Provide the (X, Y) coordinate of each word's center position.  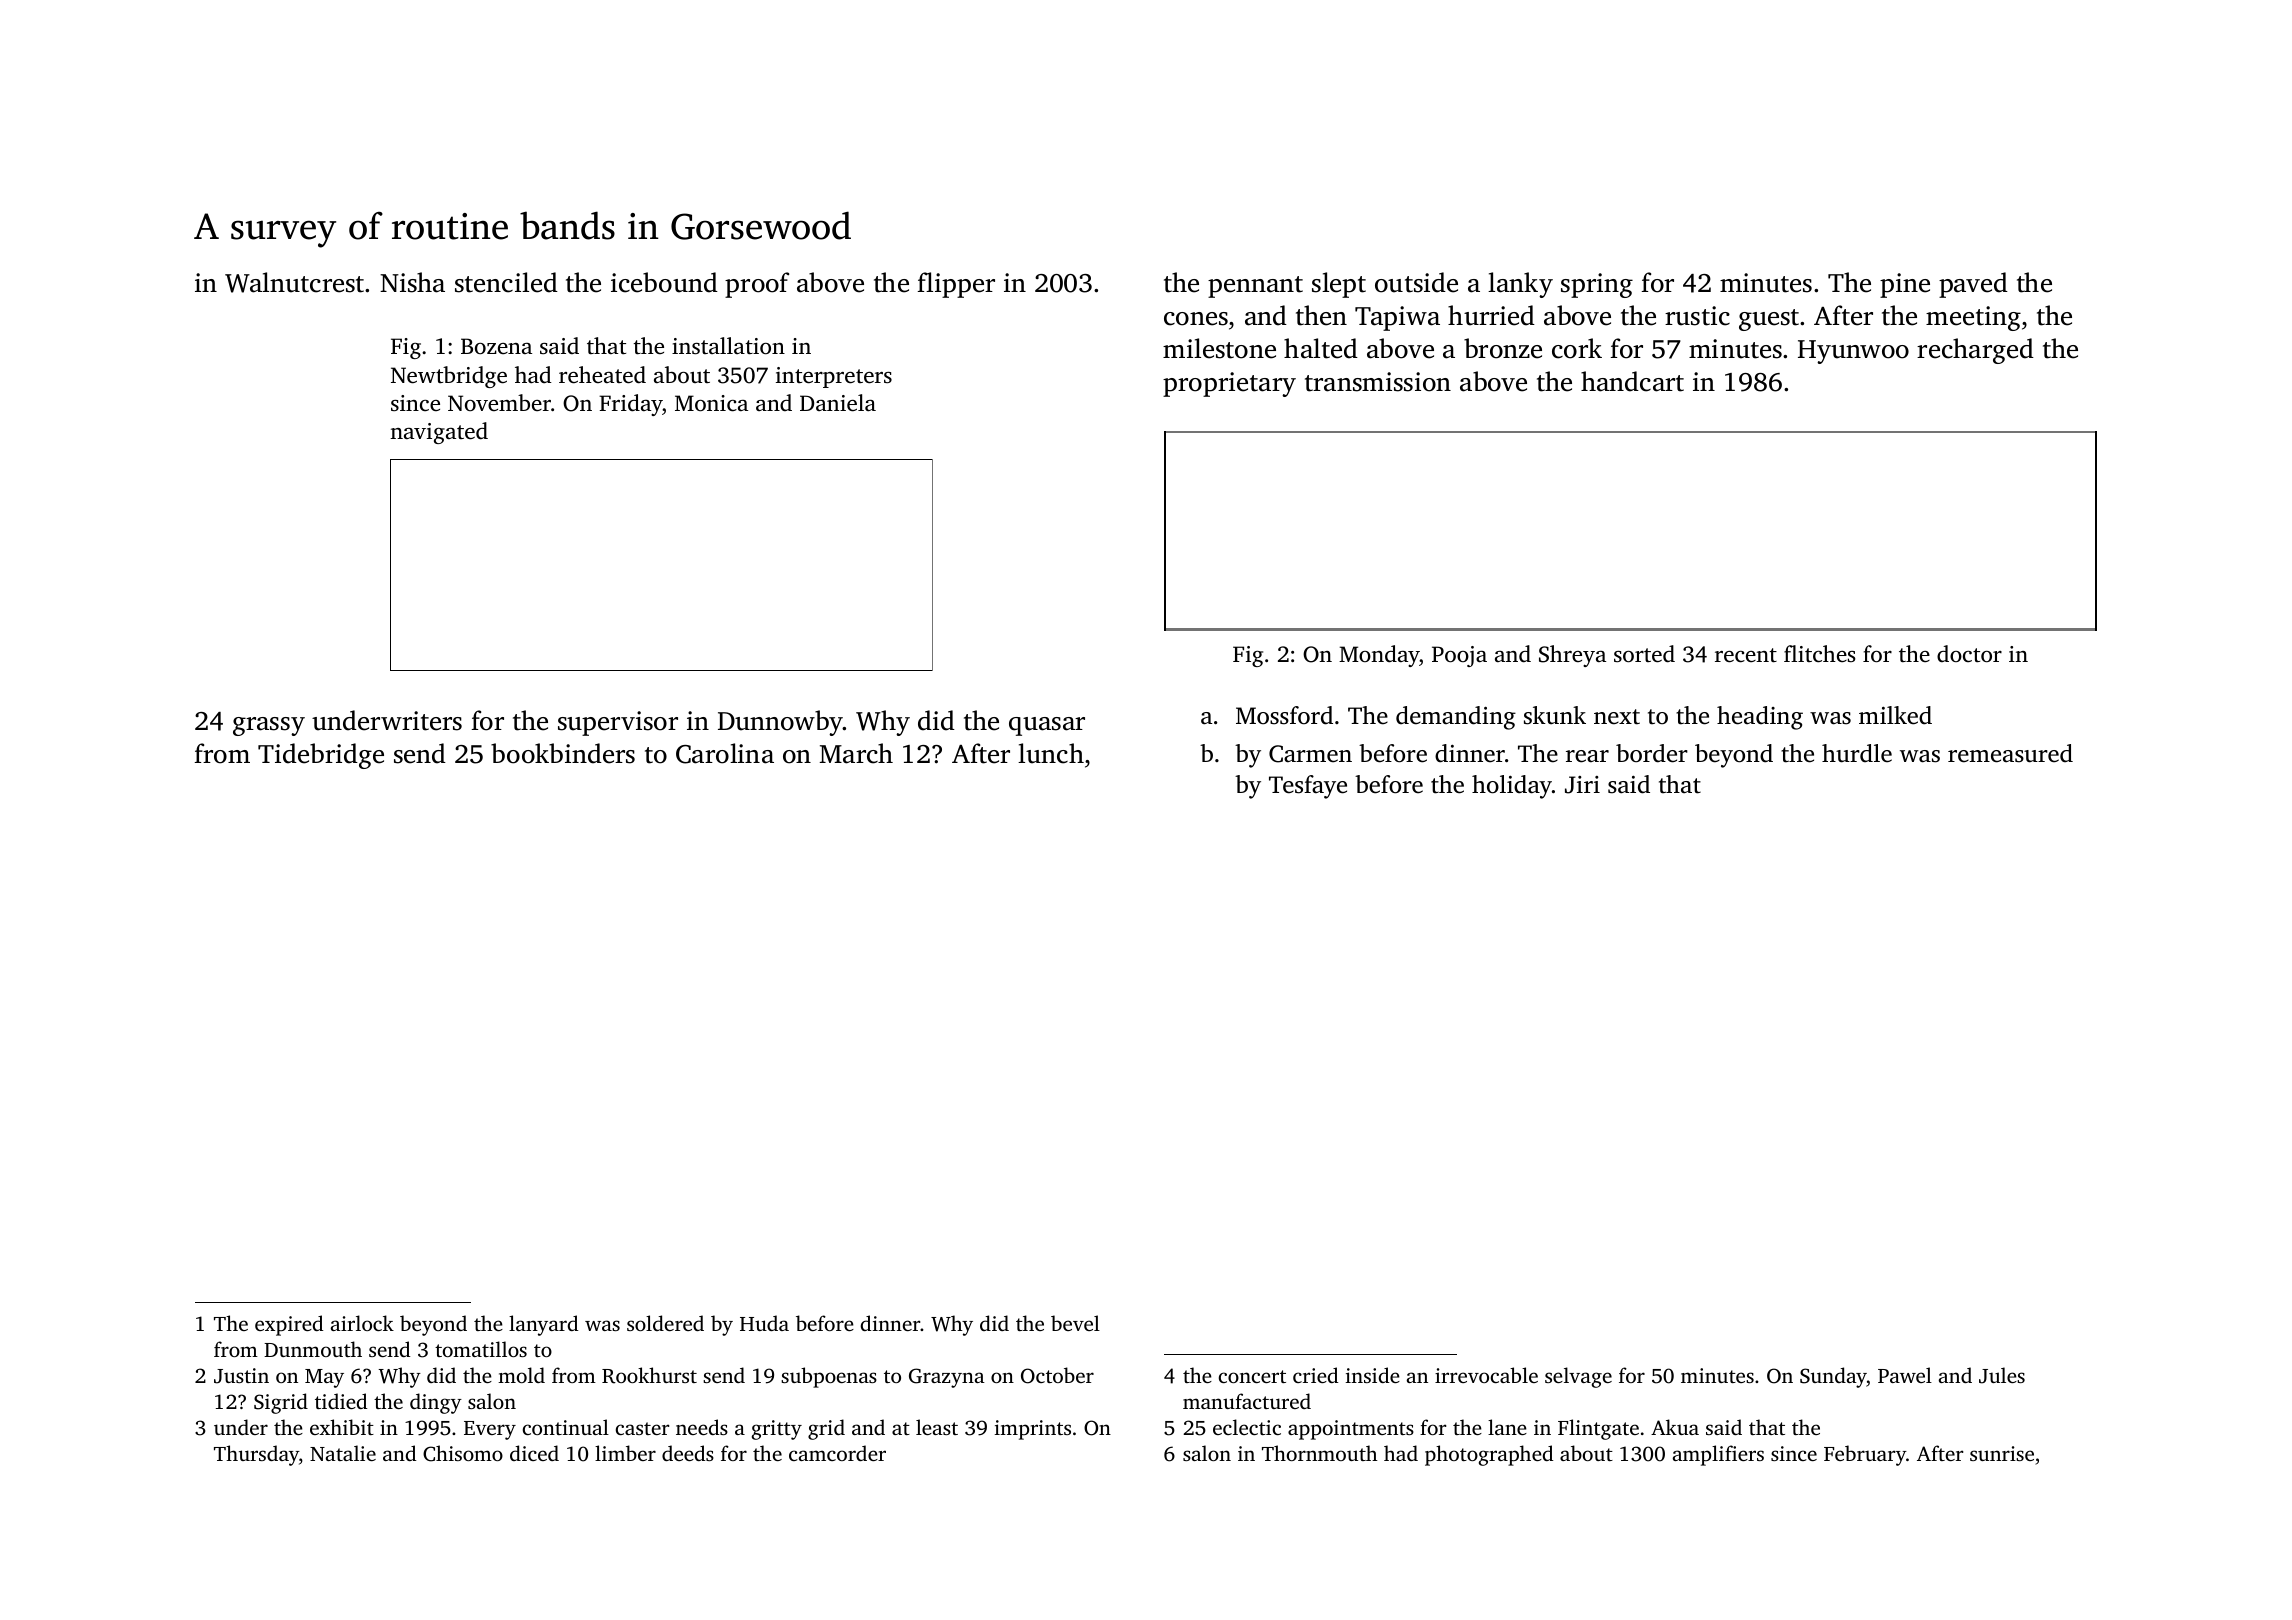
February (1865, 1455)
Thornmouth (1319, 1453)
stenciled (506, 282)
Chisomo (463, 1453)
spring (1597, 285)
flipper (956, 285)
